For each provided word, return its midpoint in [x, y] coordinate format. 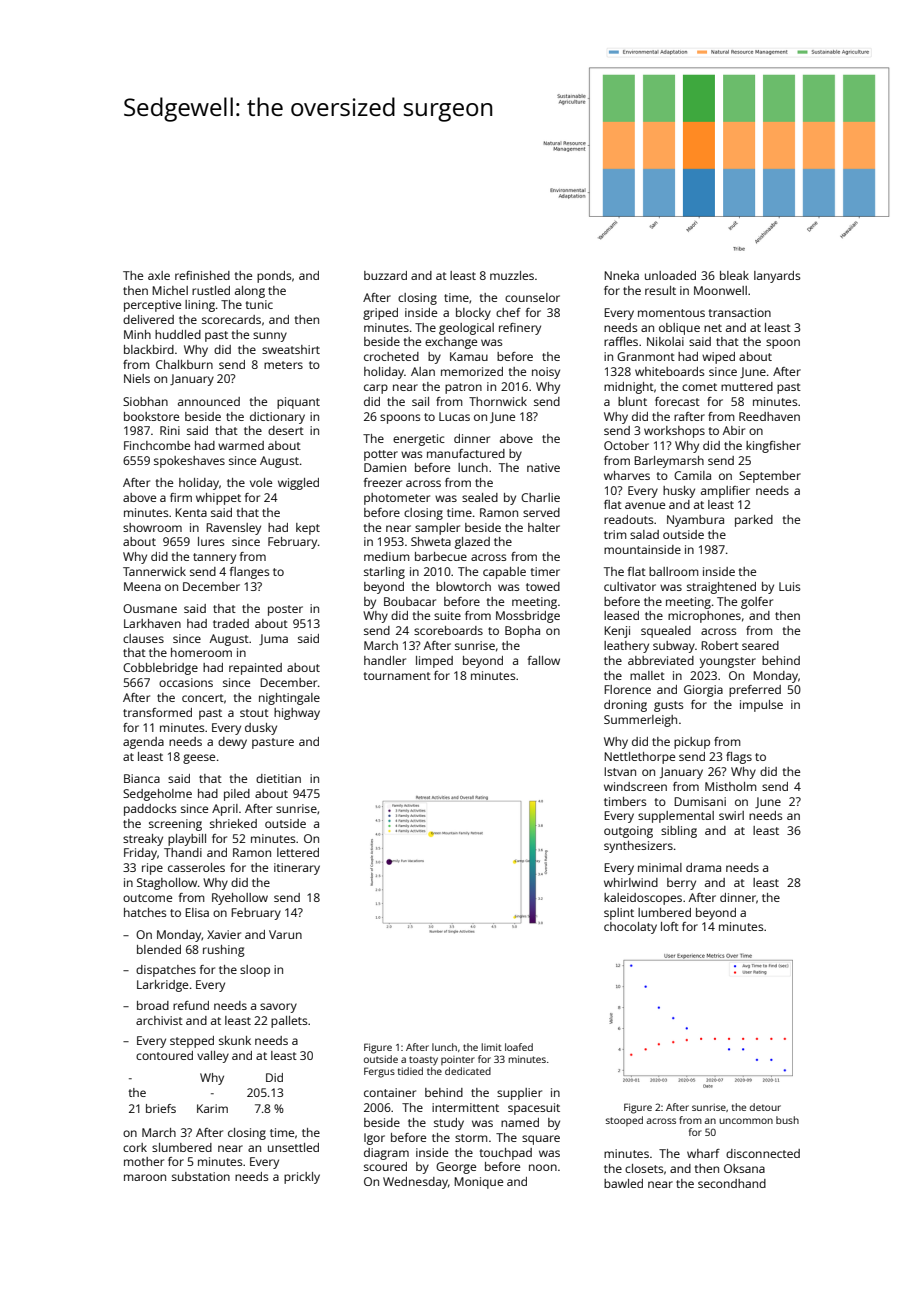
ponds [274, 277]
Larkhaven [152, 623]
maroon [145, 1177]
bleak [734, 275]
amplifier [725, 492]
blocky [473, 314]
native [543, 467]
